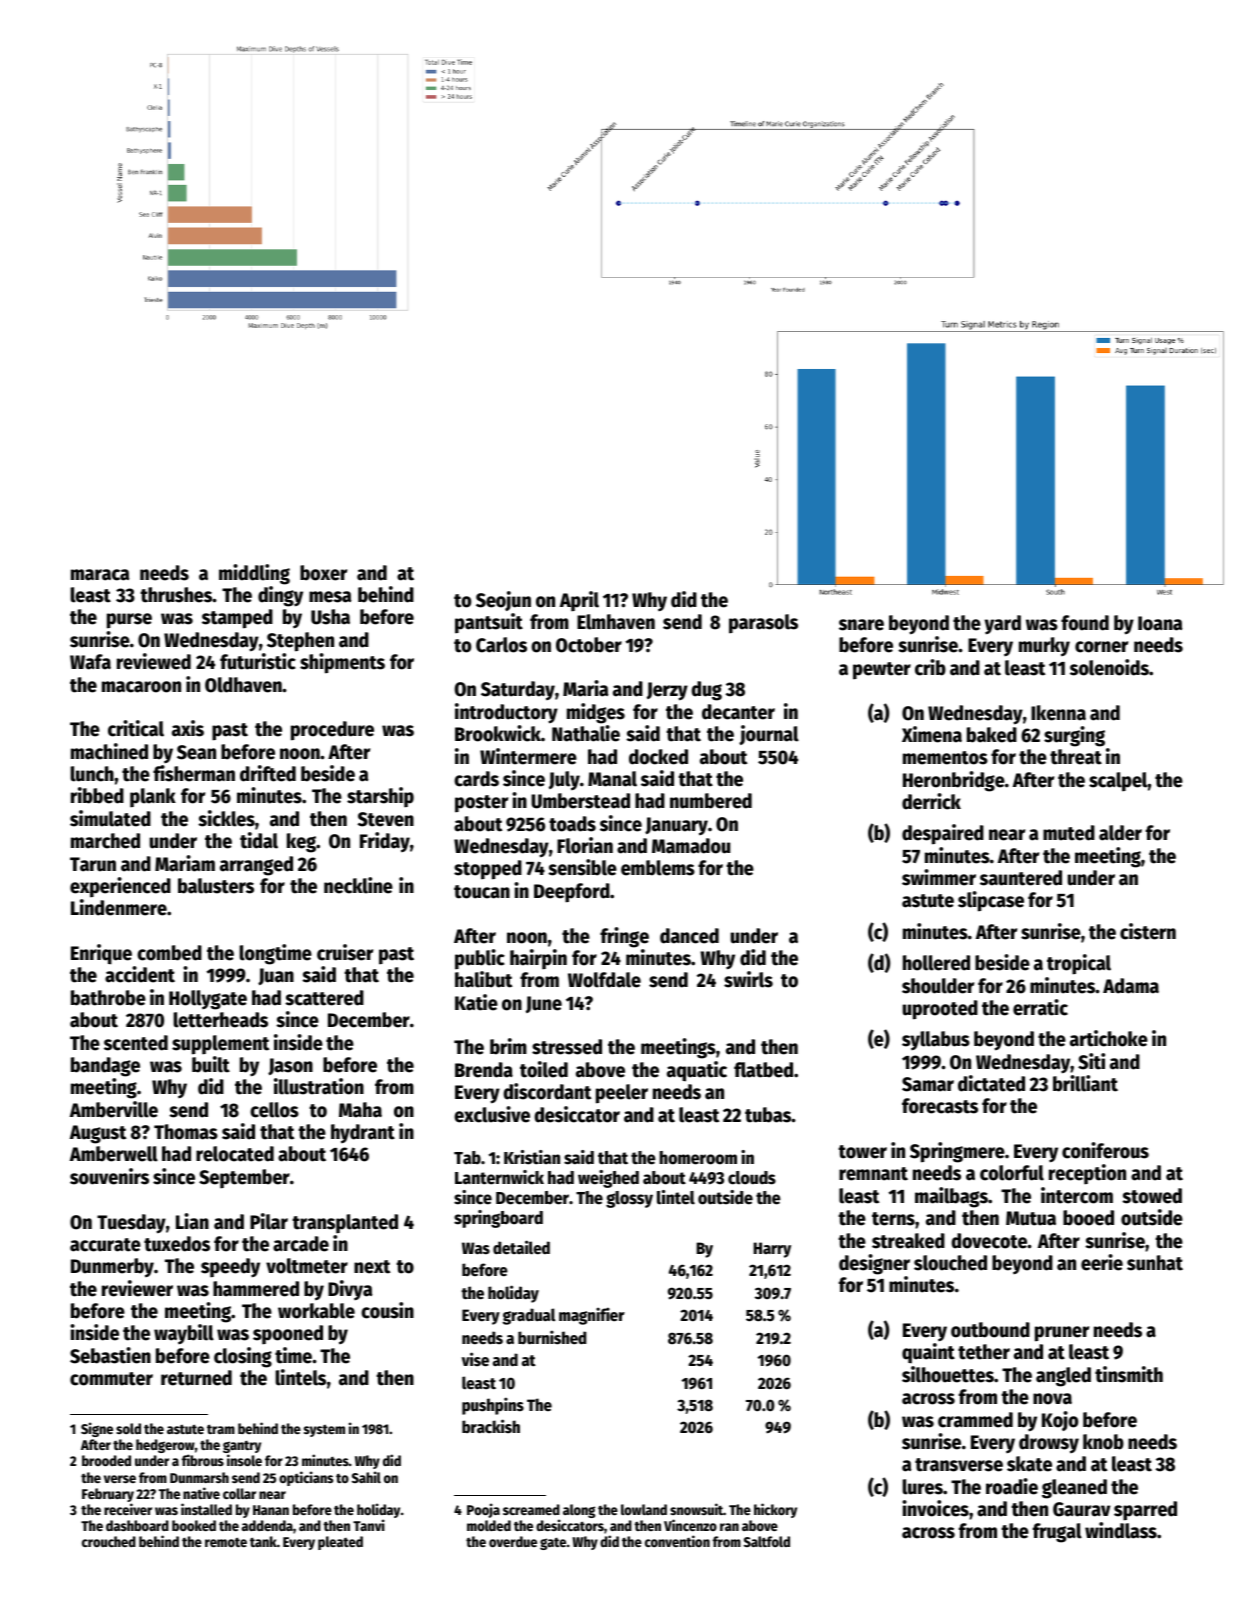 This document has width=1253, height=1622. I want to click on Ioana, so click(1160, 623).
